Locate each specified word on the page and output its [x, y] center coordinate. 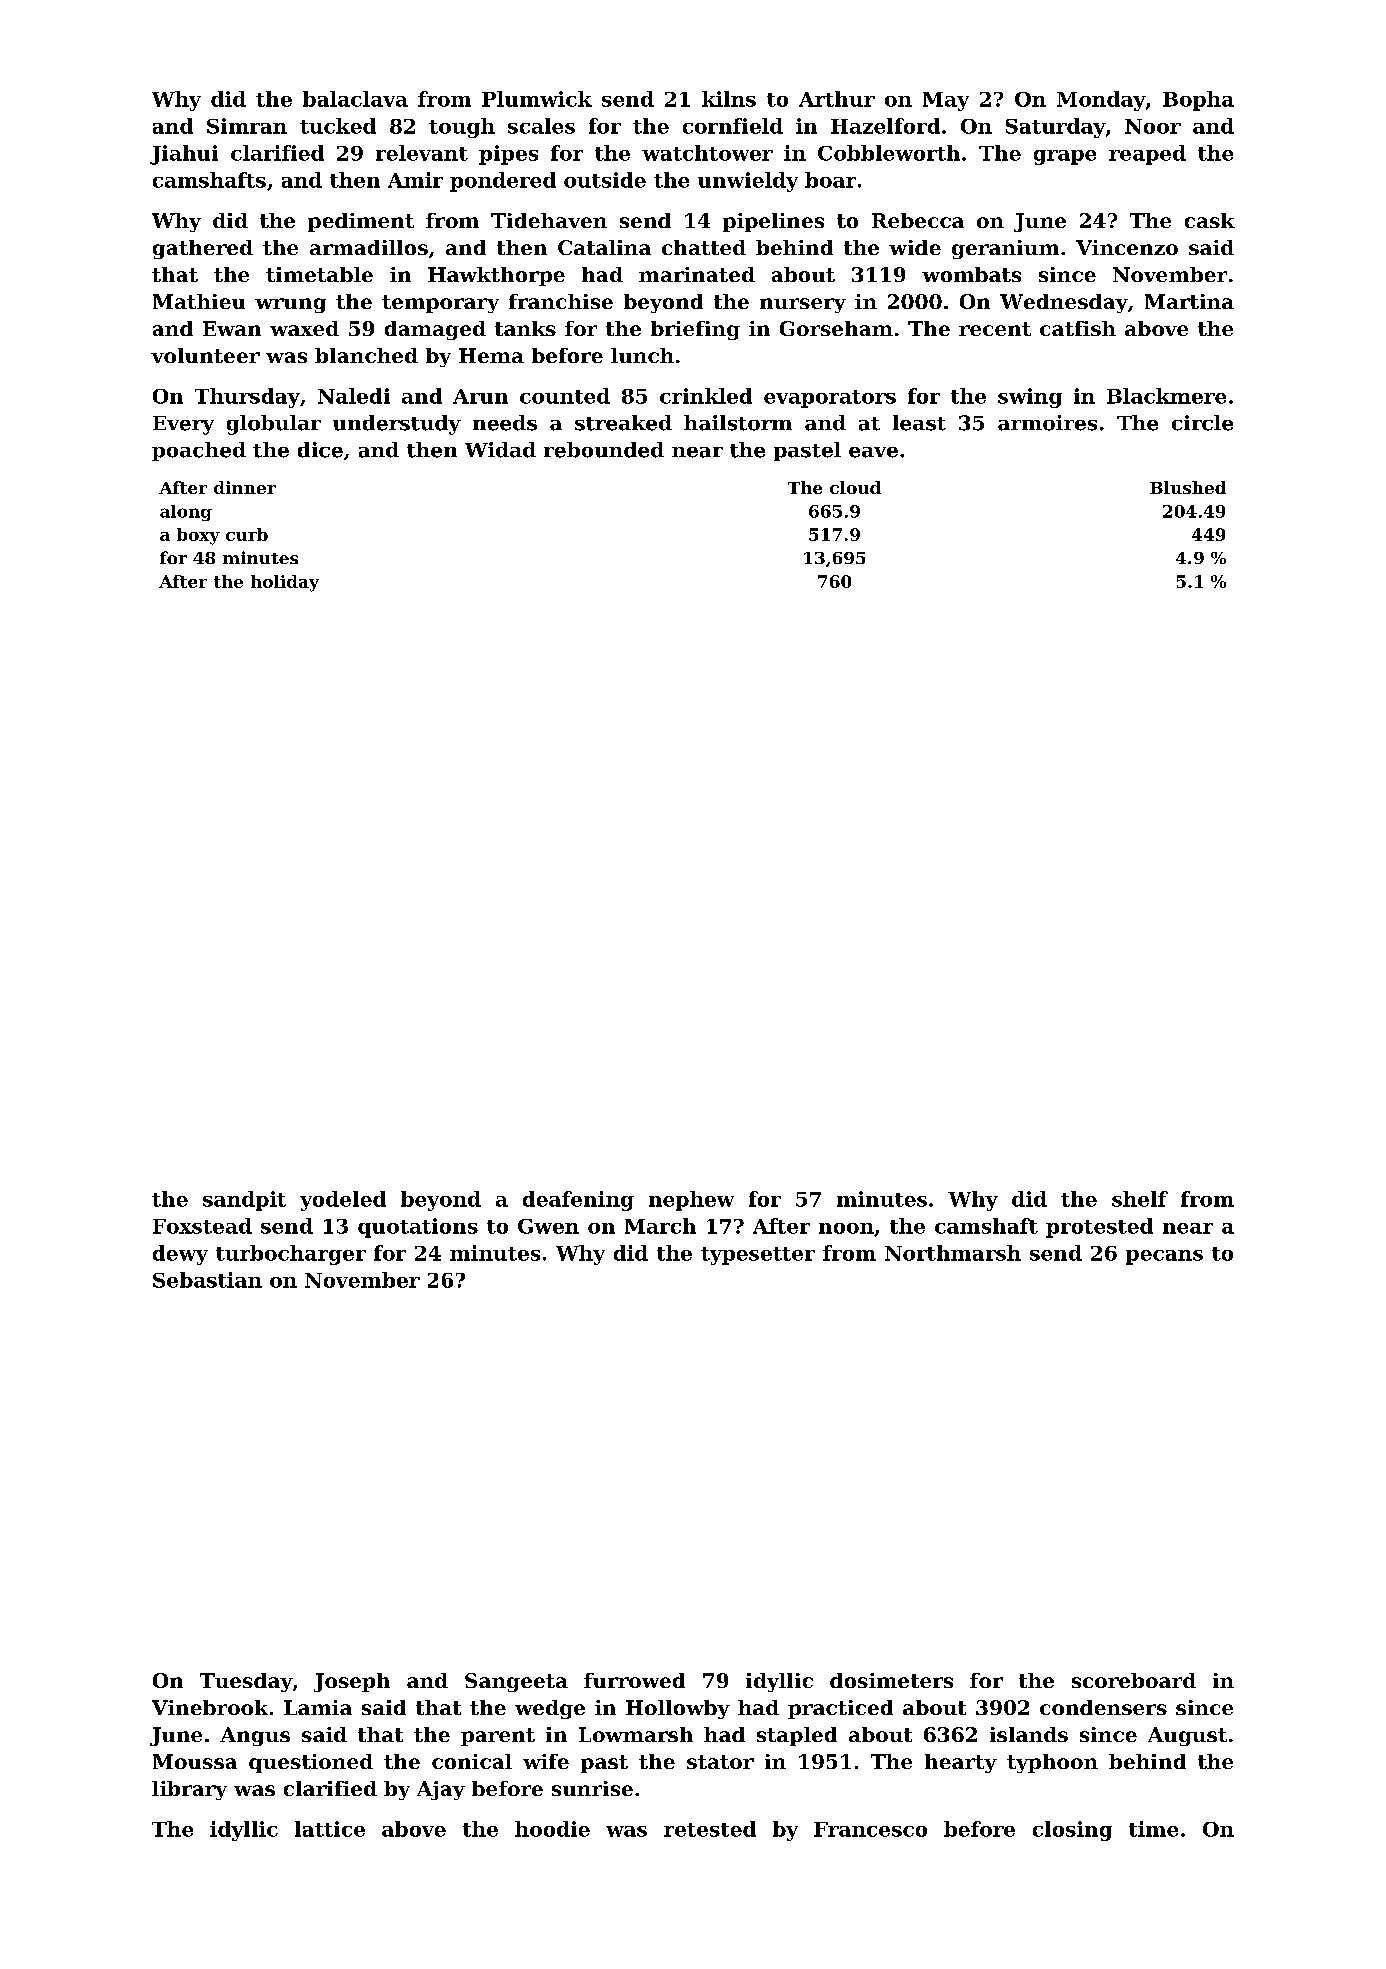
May [946, 101]
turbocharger [291, 1255]
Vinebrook [210, 1707]
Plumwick [537, 99]
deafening [578, 1201]
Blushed [1188, 487]
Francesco [870, 1829]
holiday [285, 583]
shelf [1140, 1199]
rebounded [604, 450]
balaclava [355, 99]
